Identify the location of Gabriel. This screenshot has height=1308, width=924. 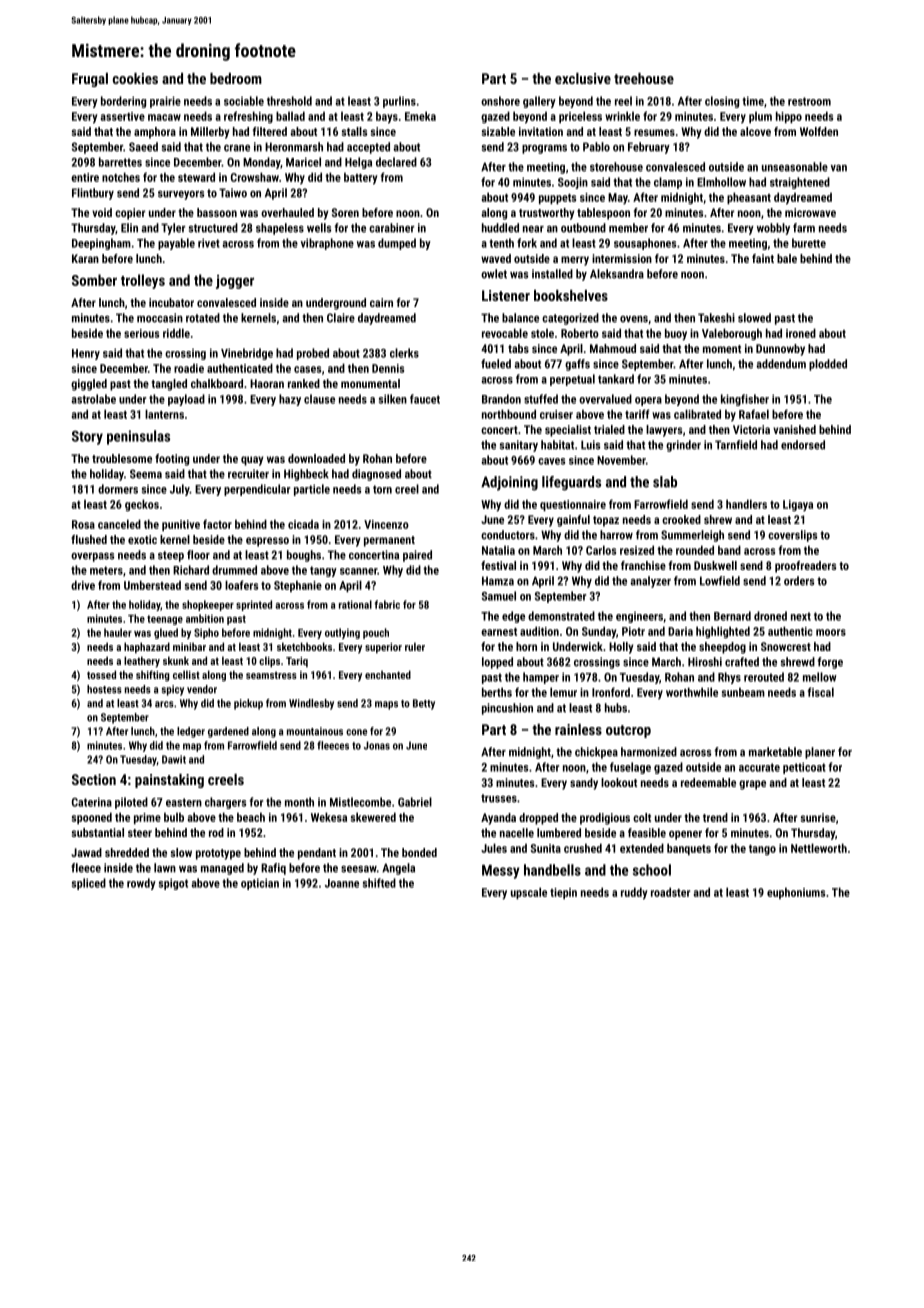
(415, 802).
